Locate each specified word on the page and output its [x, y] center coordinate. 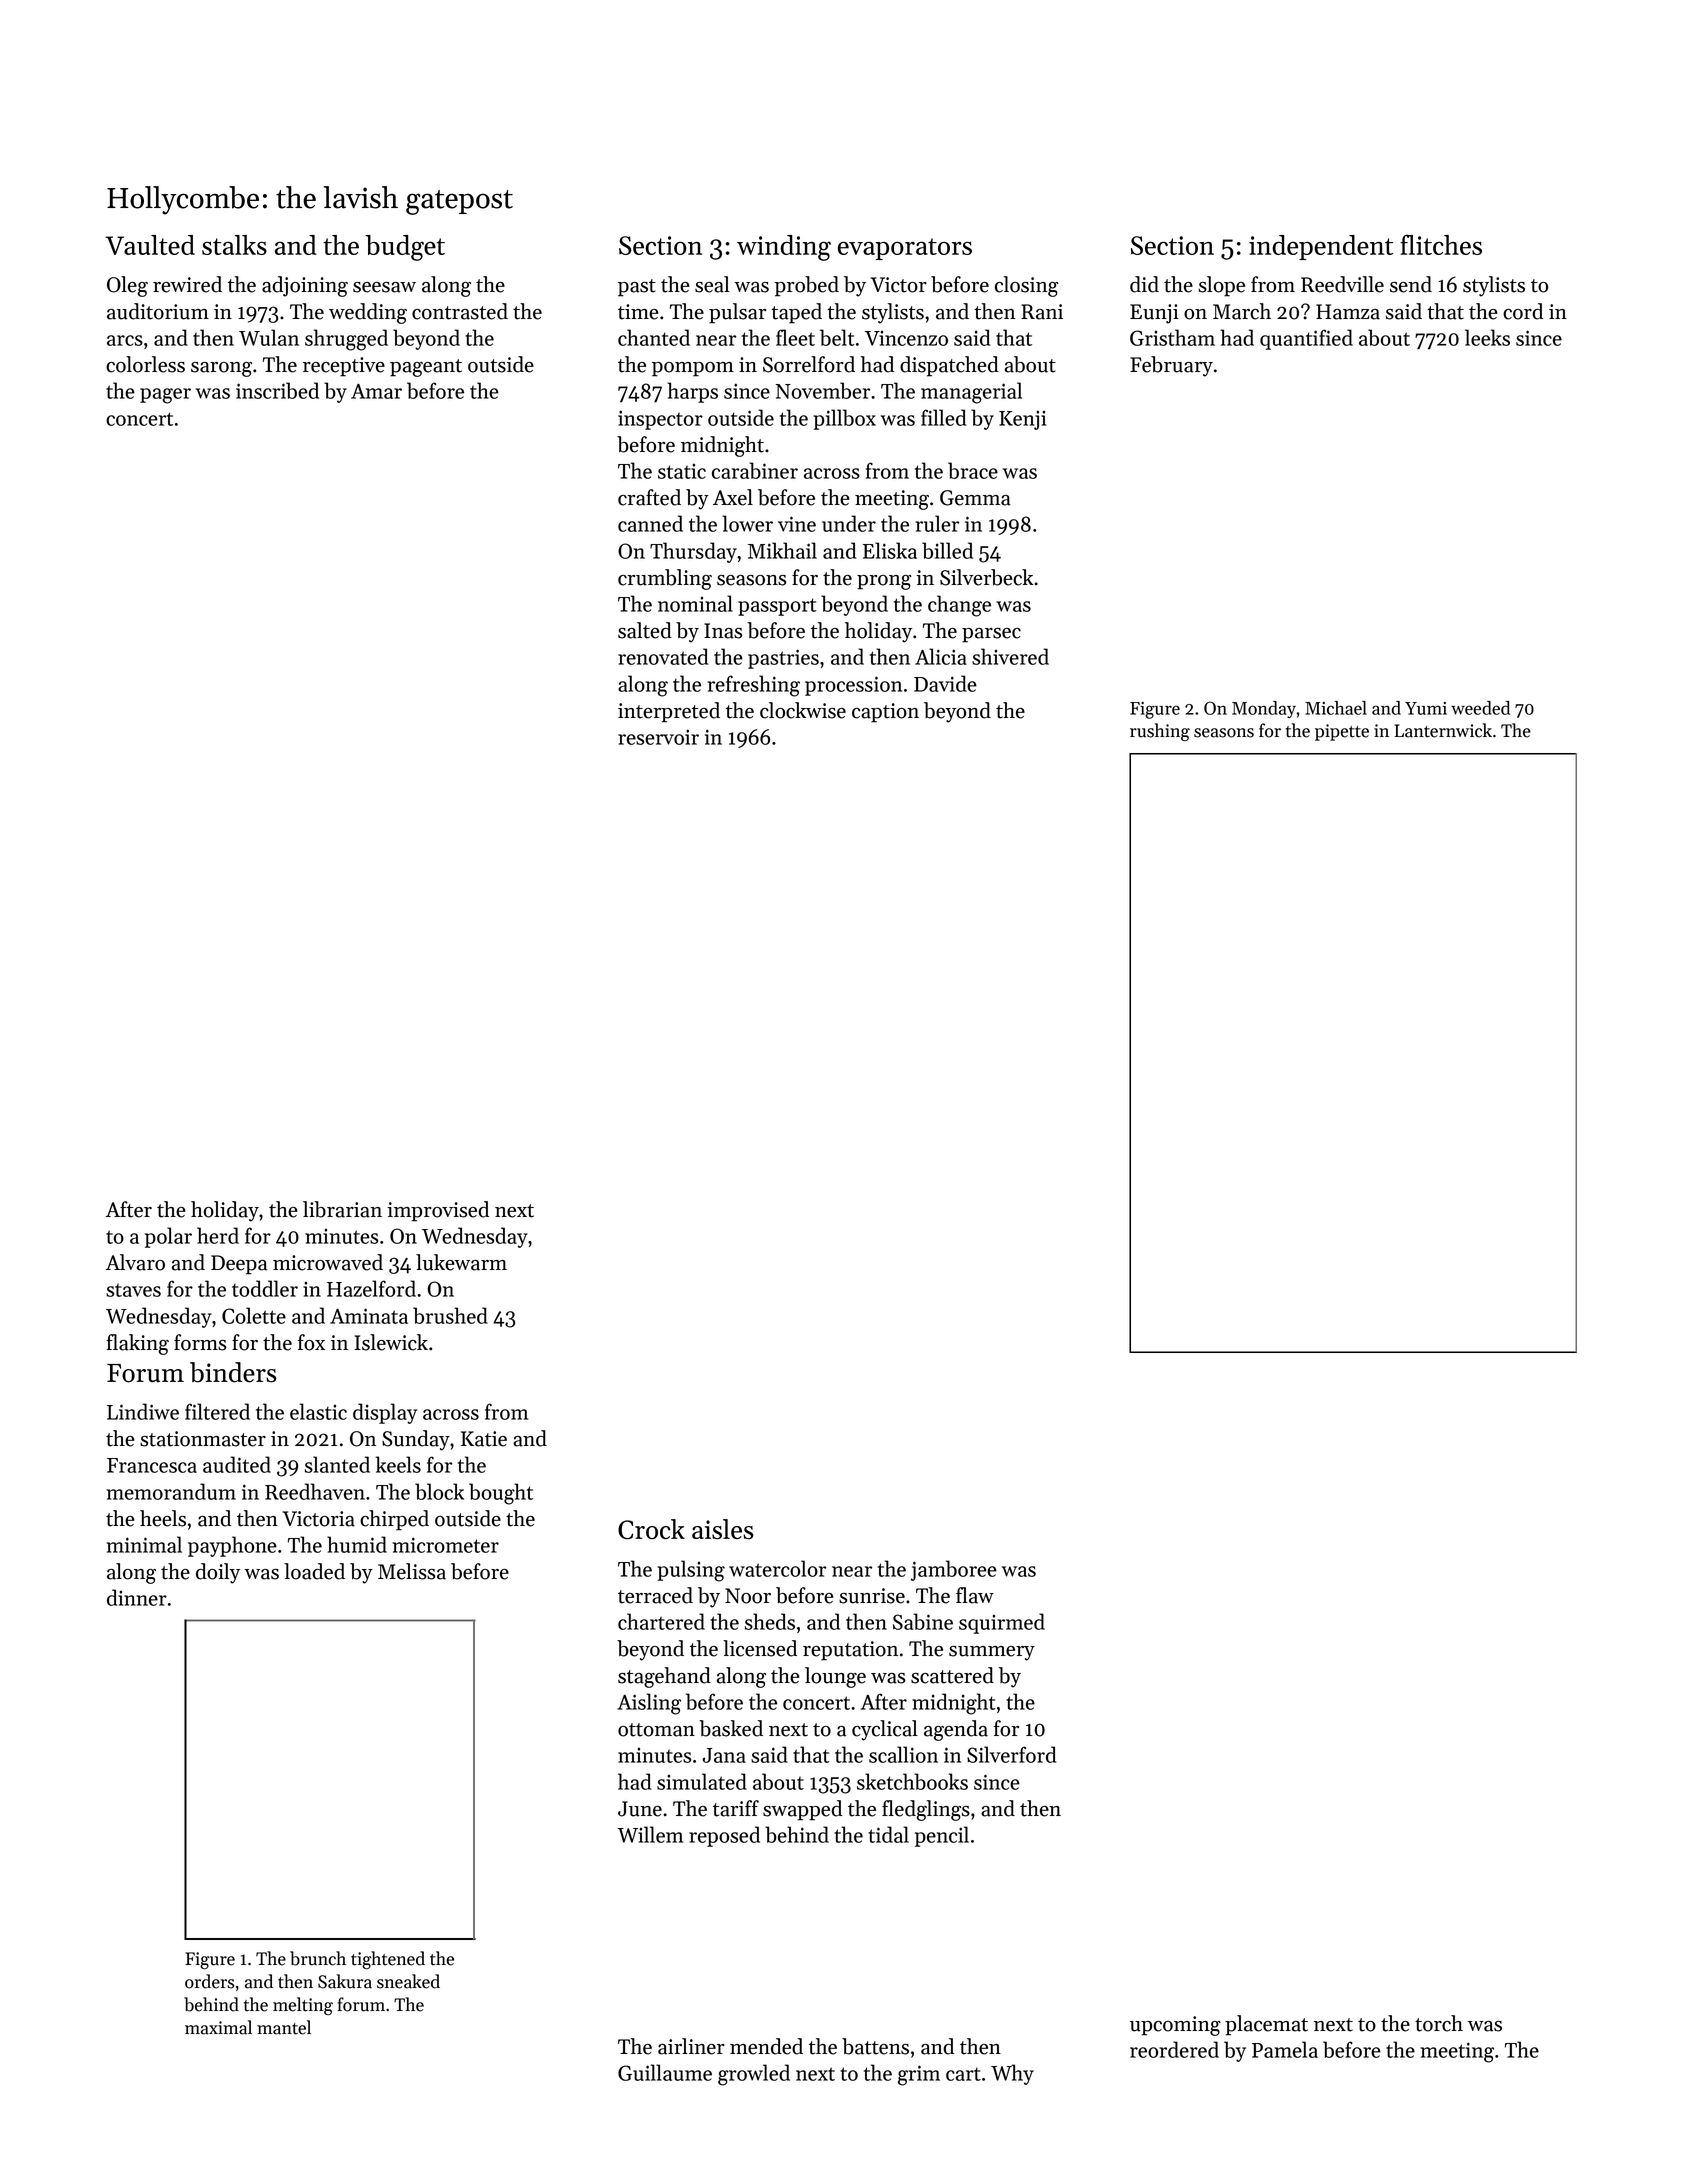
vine [797, 524]
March [1242, 311]
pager [165, 396]
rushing [1160, 732]
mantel [284, 2027]
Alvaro [135, 1262]
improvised [438, 1211]
